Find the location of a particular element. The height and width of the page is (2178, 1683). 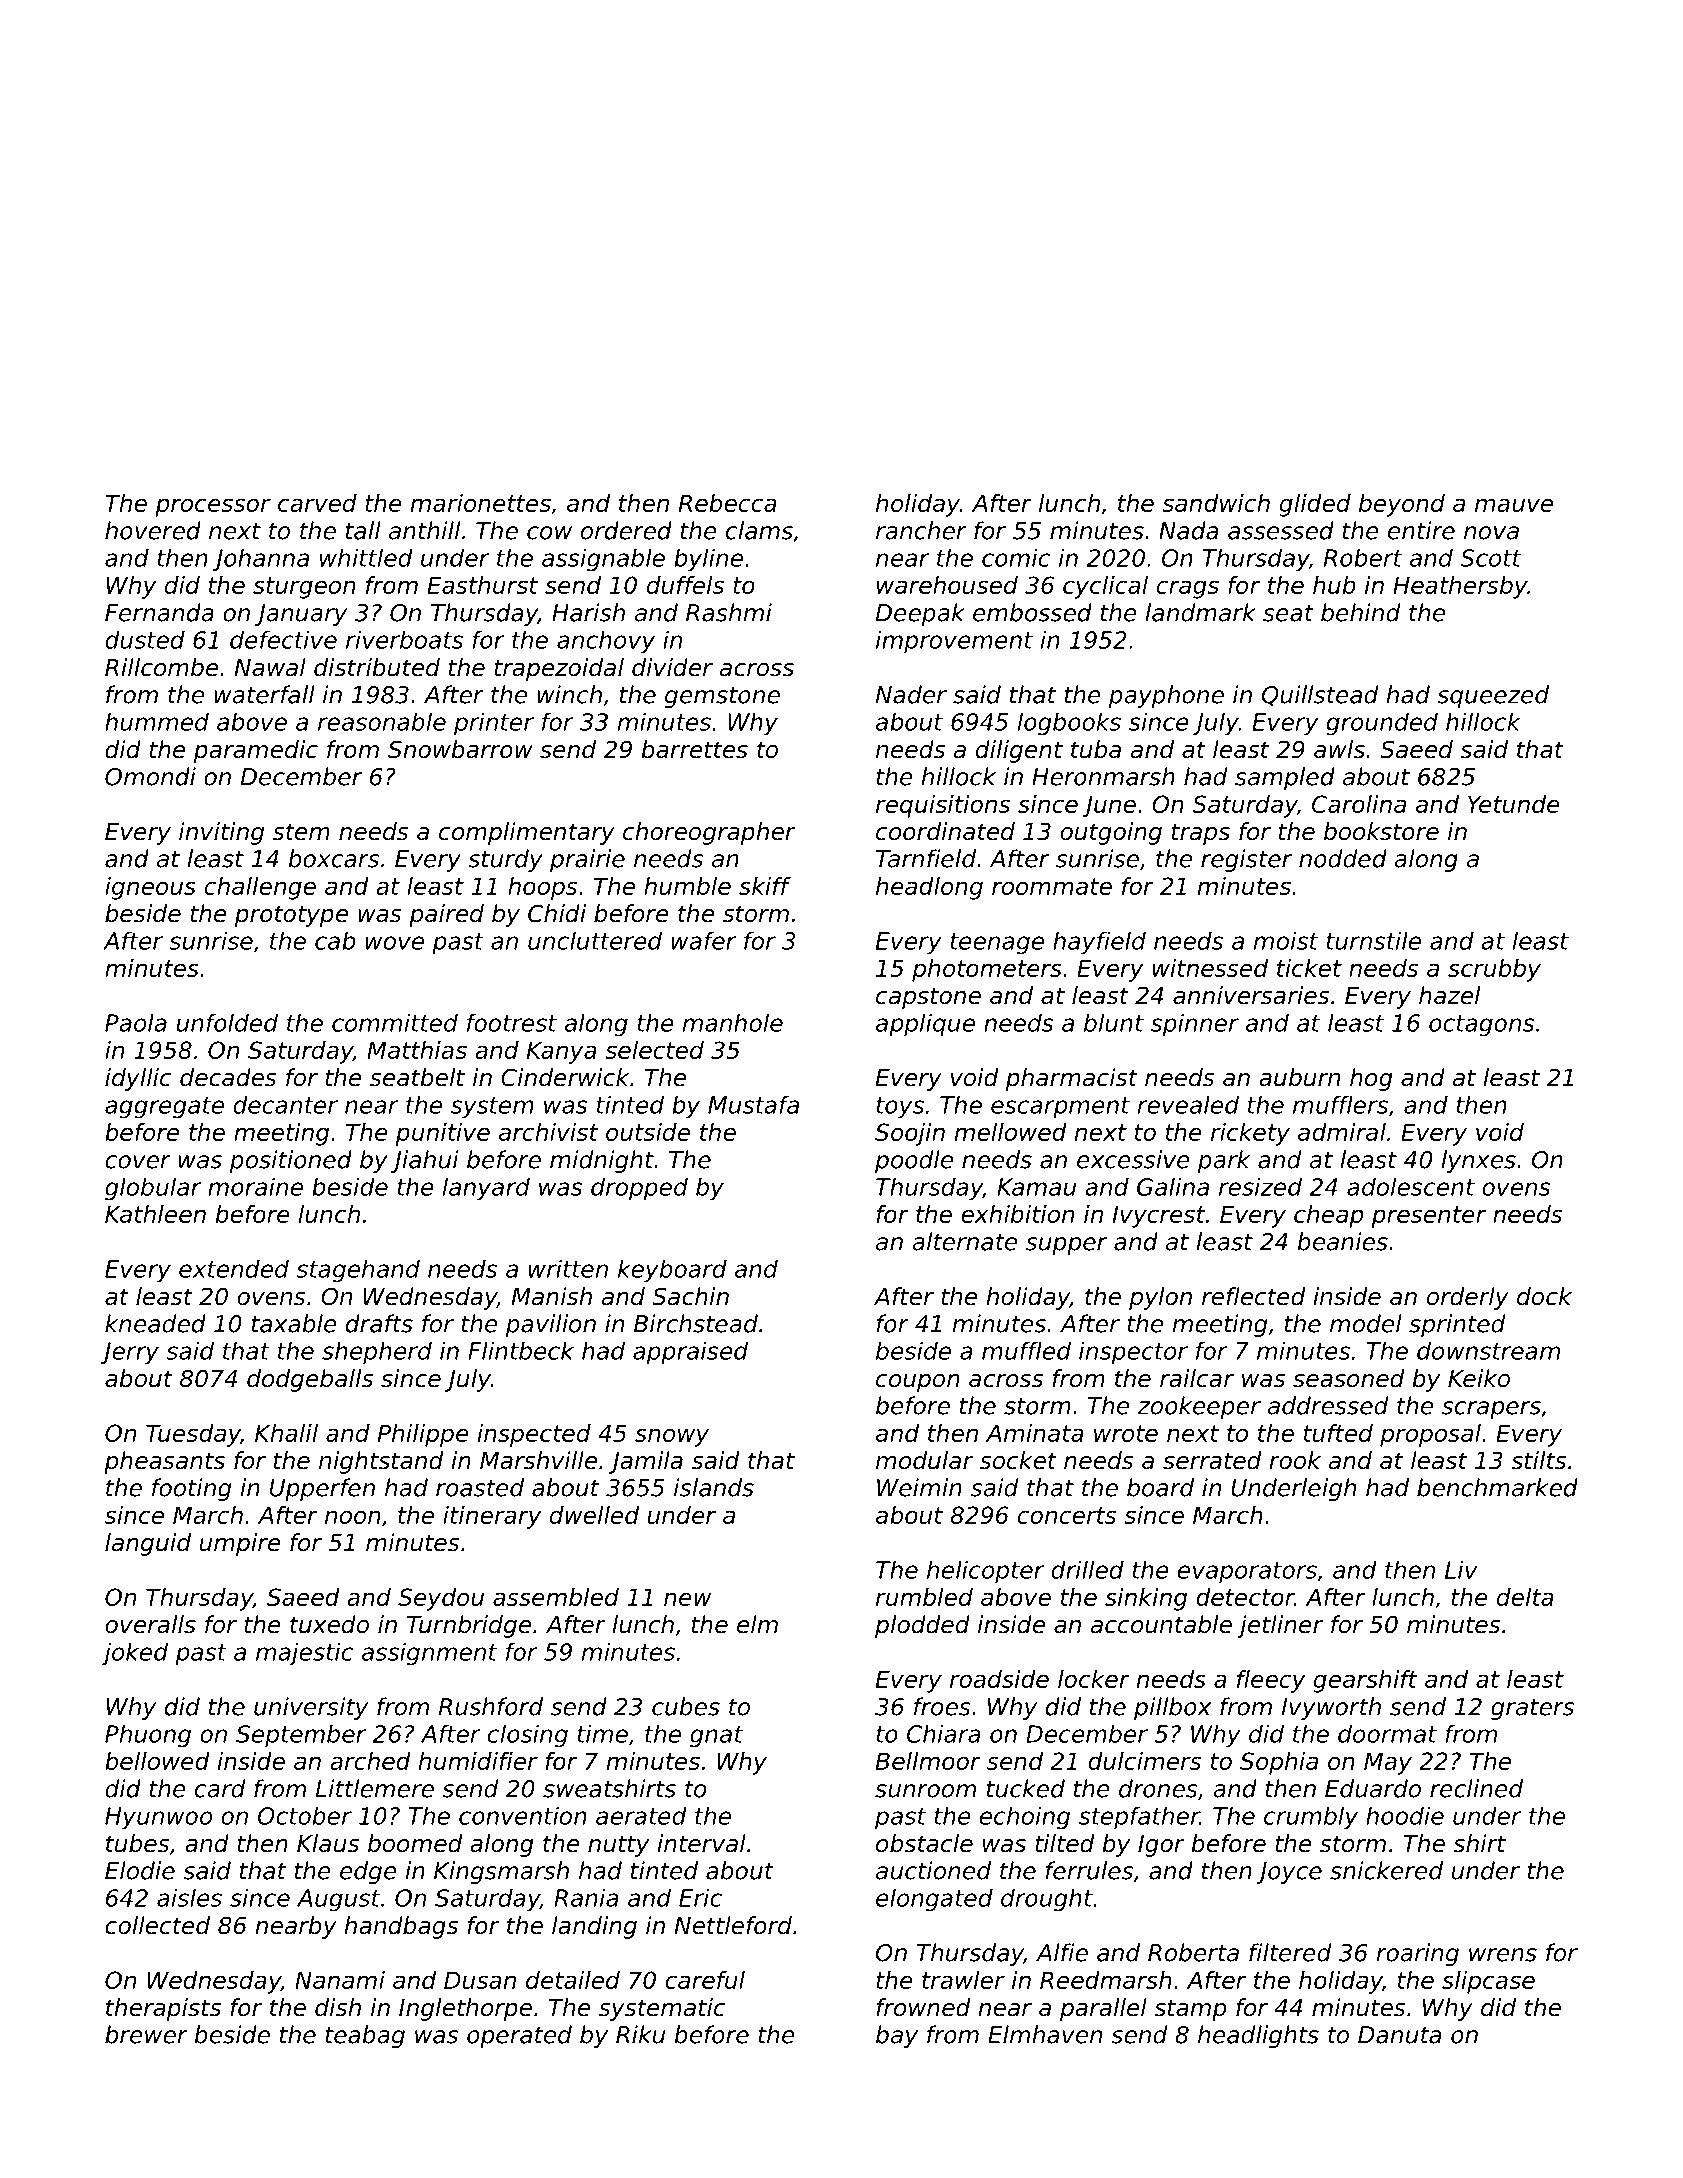

tucked is located at coordinates (1026, 1788).
